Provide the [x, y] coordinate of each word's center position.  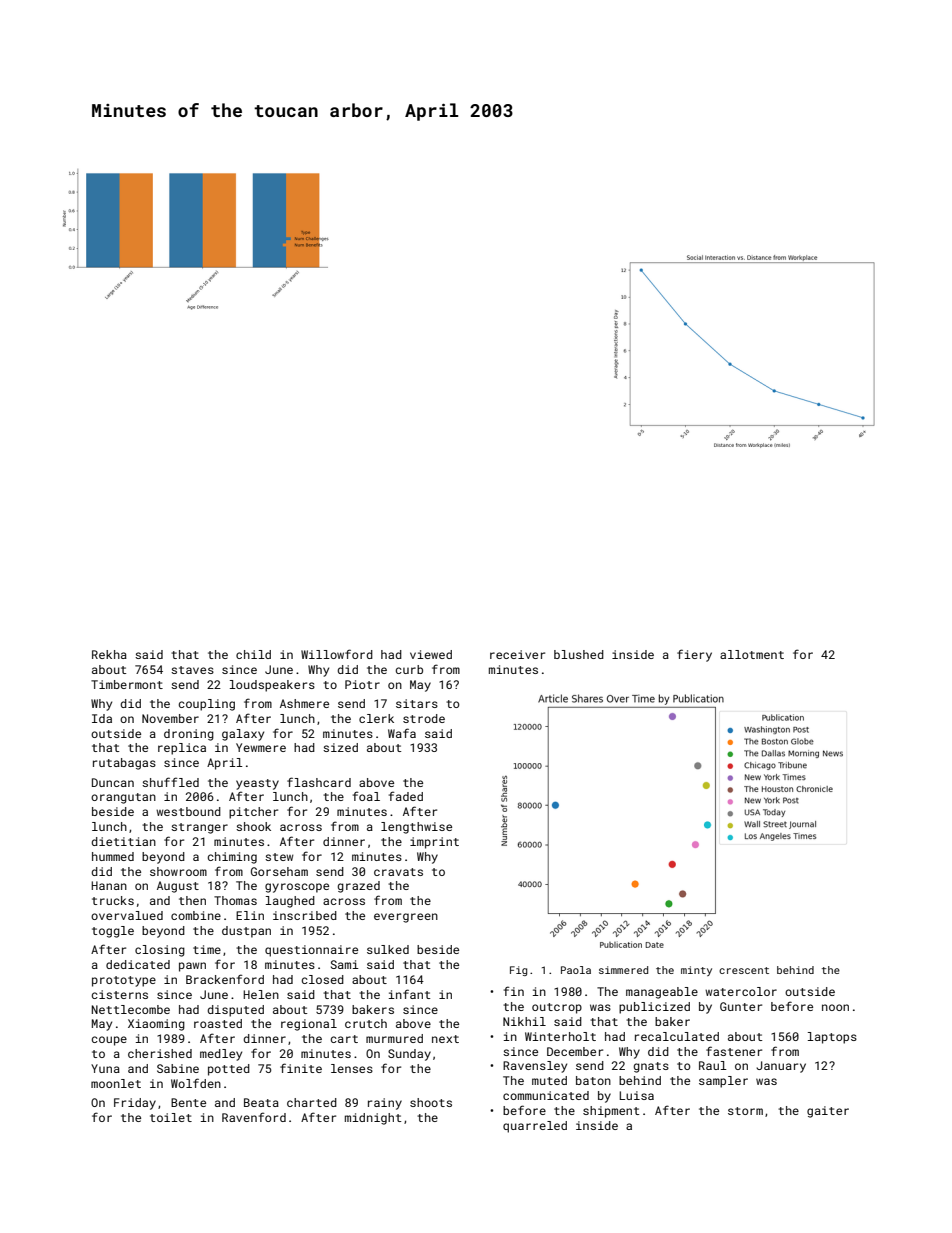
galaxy [243, 735]
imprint [434, 843]
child [253, 654]
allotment [752, 654]
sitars [417, 703]
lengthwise [416, 828]
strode [424, 718]
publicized [654, 1008]
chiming [232, 858]
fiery [694, 655]
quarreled [535, 1127]
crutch [366, 1023]
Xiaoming [156, 1025]
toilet [171, 1117]
